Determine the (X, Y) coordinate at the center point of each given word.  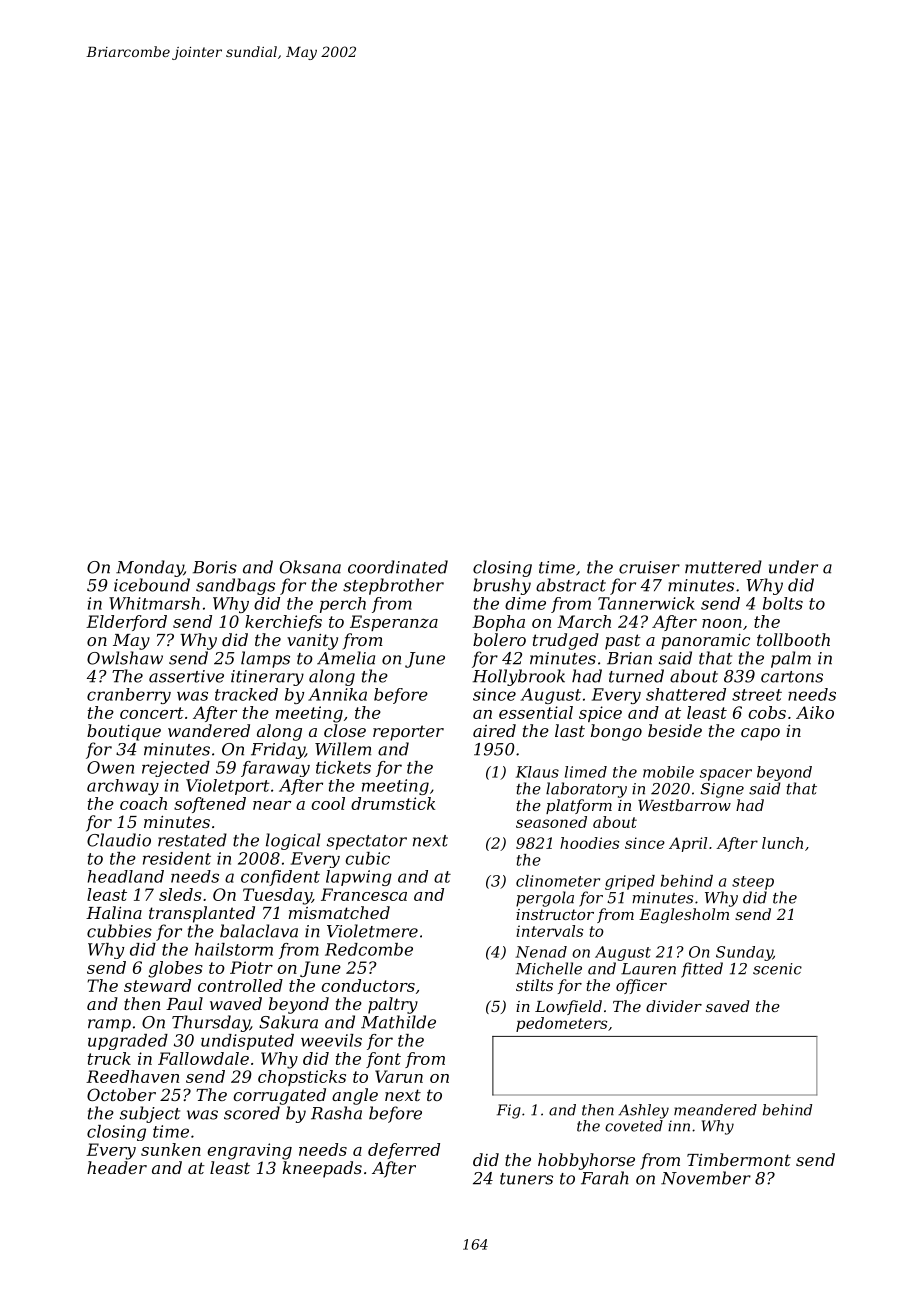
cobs (767, 712)
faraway (275, 769)
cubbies (119, 931)
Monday (150, 568)
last (570, 730)
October (121, 1094)
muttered (723, 567)
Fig (509, 1111)
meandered (715, 1110)
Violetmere (372, 931)
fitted (702, 970)
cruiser (649, 567)
